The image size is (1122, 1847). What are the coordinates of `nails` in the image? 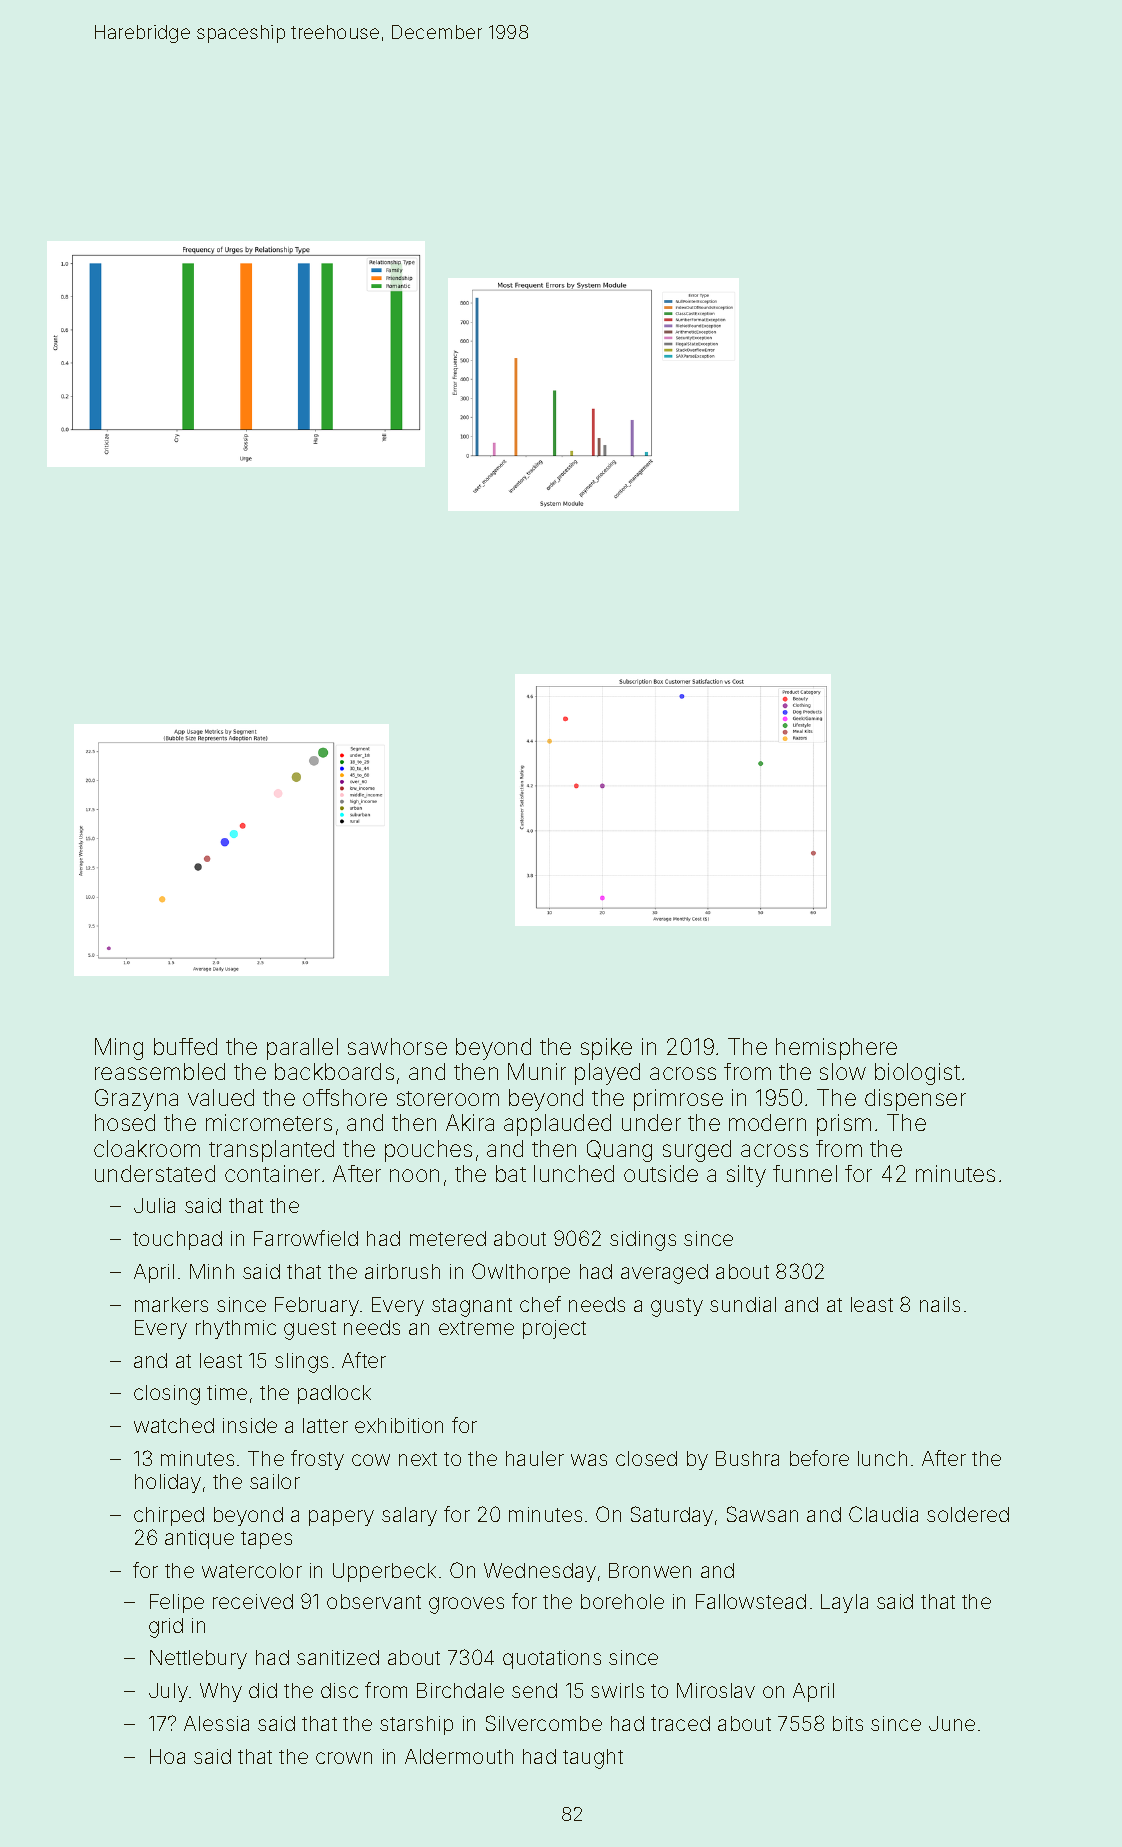 It's located at (940, 1304).
